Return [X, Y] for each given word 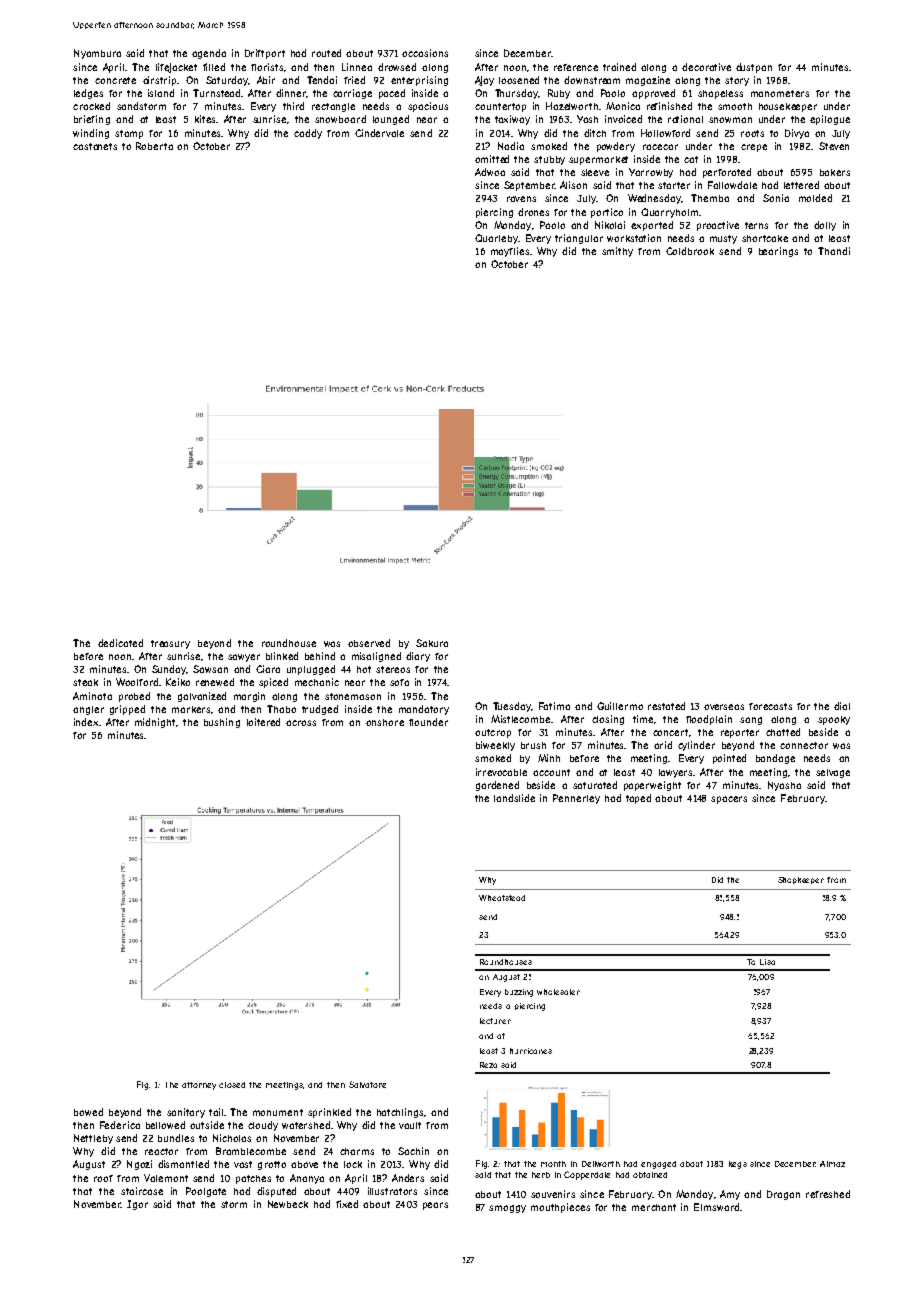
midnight [156, 723]
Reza [488, 1065]
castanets [95, 146]
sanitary [186, 1113]
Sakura [432, 643]
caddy [308, 134]
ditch [595, 133]
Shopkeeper [801, 880]
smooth [735, 106]
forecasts [770, 706]
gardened [497, 786]
